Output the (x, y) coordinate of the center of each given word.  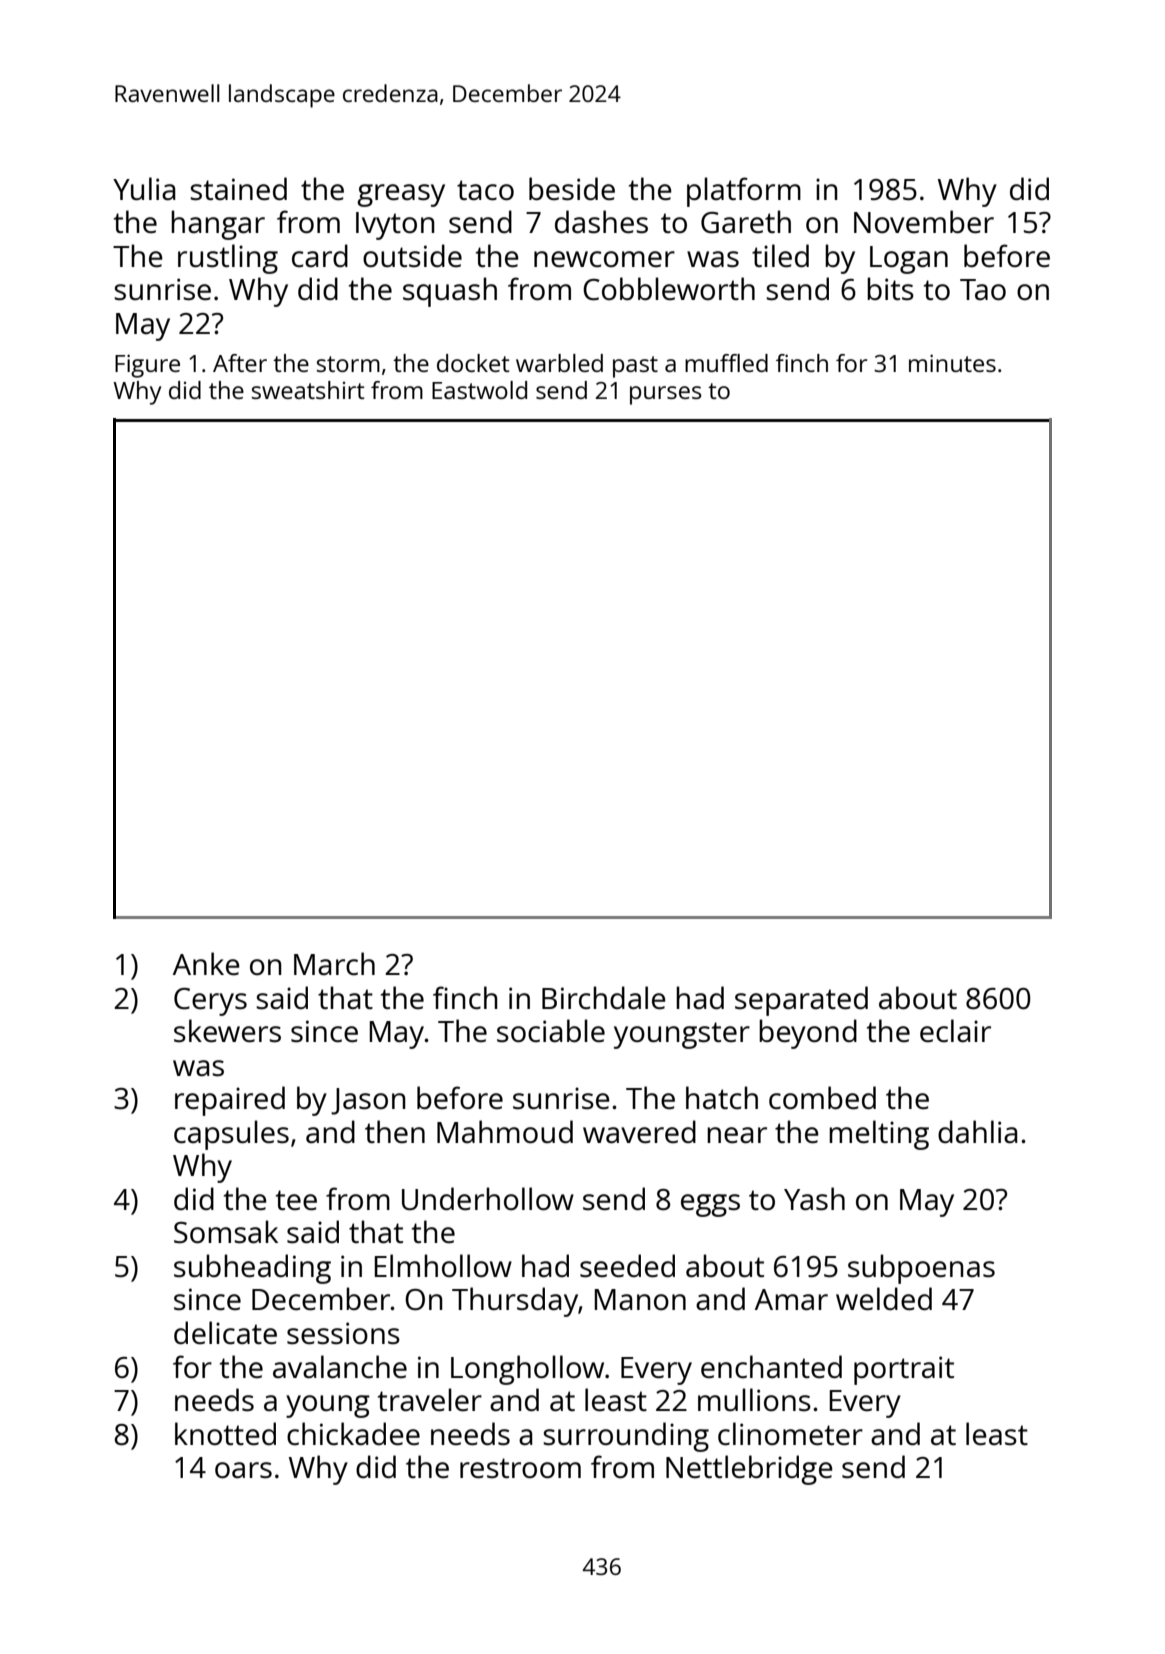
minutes (952, 363)
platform (744, 192)
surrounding (626, 1437)
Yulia (144, 188)
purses (666, 395)
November (924, 222)
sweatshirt (308, 390)
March (334, 963)
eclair (955, 1030)
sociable (551, 1031)
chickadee (353, 1434)
